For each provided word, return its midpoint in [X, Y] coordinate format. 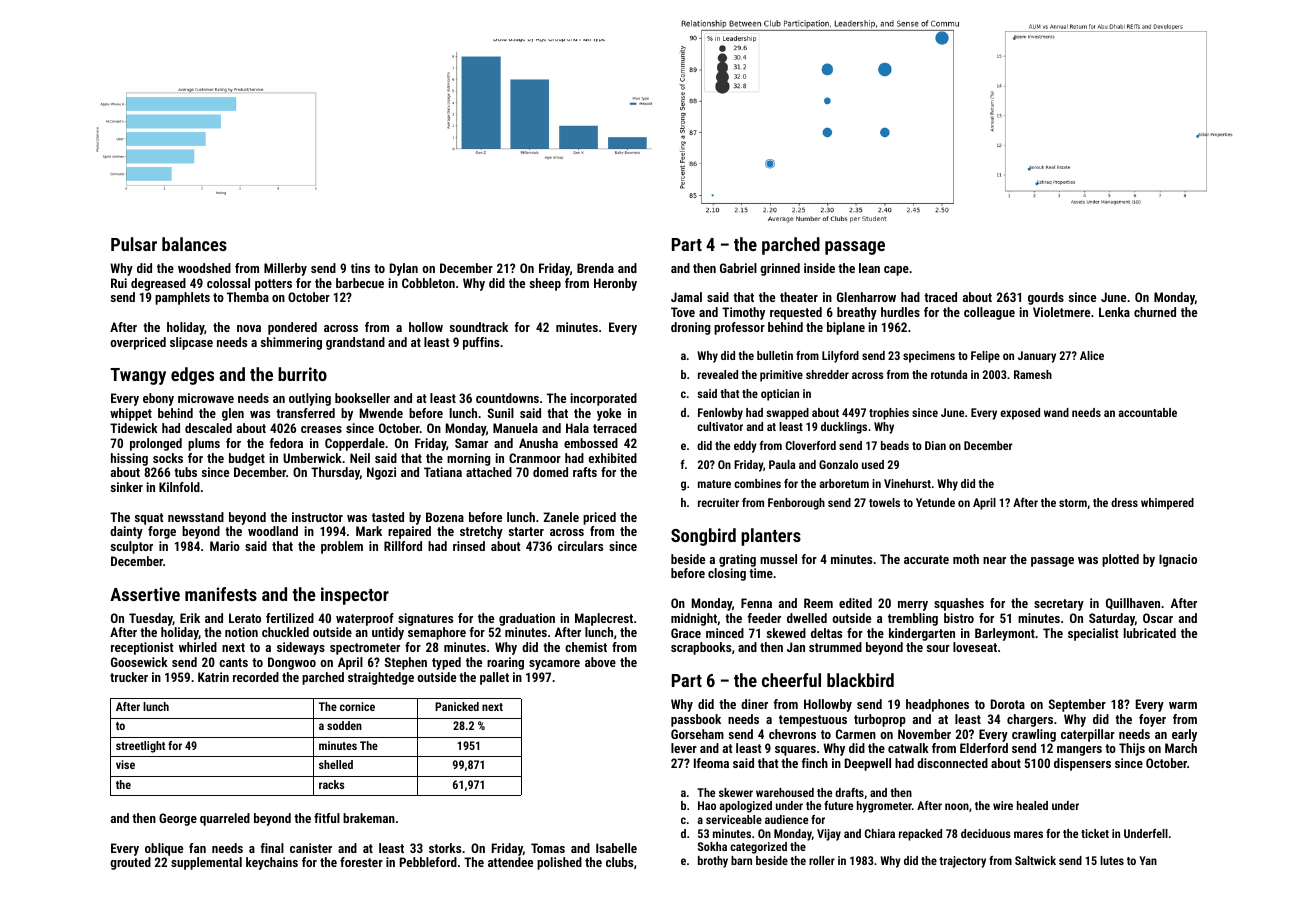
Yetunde [935, 502]
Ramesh [1033, 374]
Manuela [515, 428]
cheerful [791, 680]
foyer [1152, 720]
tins [360, 268]
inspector [355, 596]
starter [526, 531]
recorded [256, 677]
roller [822, 860]
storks [445, 848]
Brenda [595, 268]
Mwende [381, 413]
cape [896, 271]
